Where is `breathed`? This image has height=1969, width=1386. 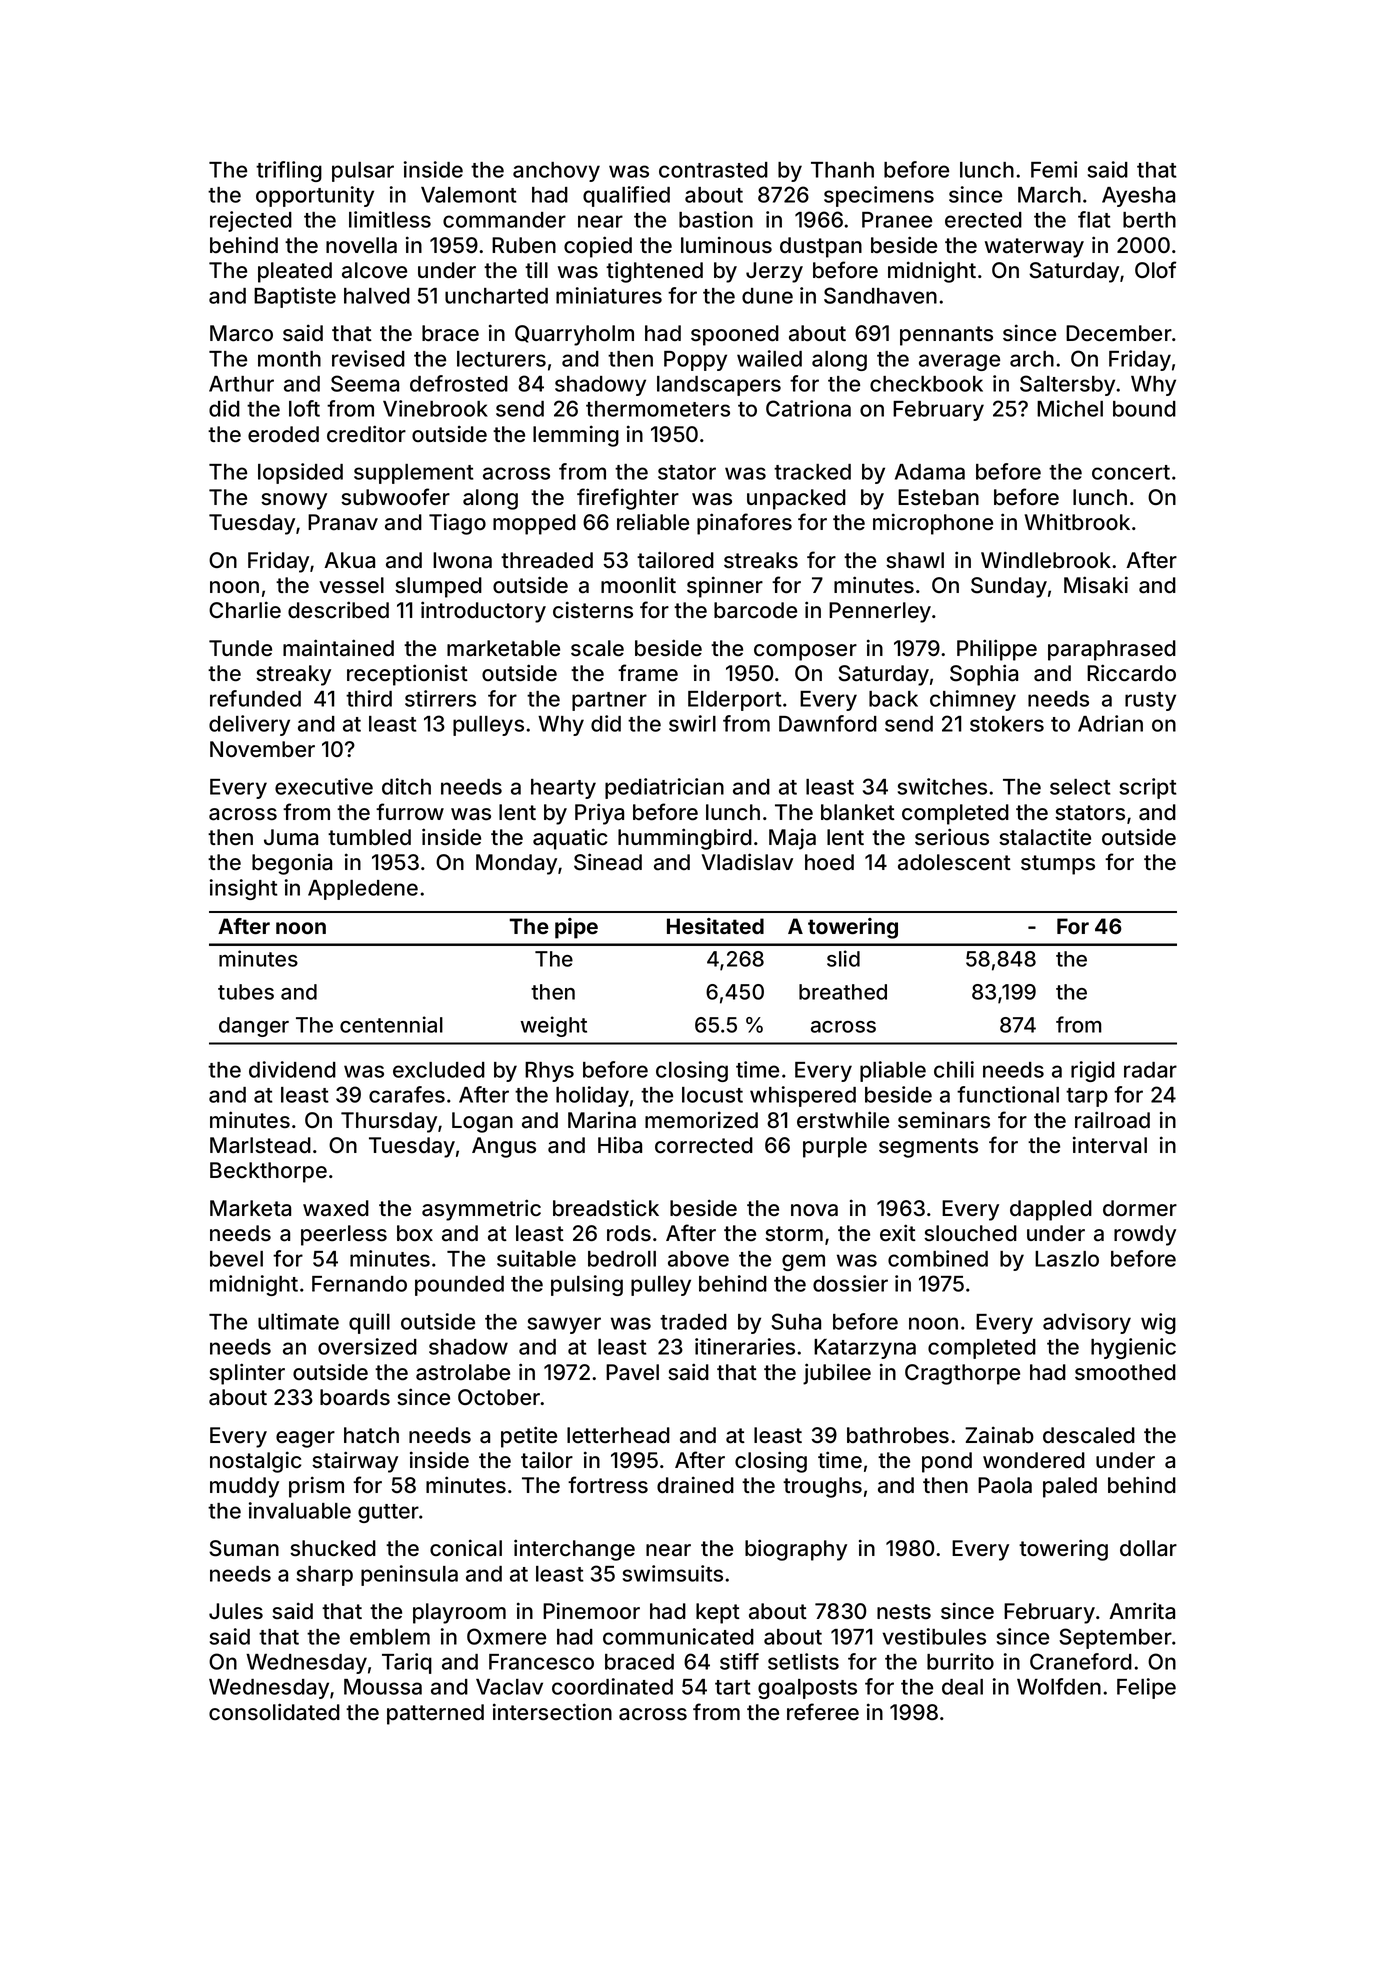 breathed is located at coordinates (843, 992).
